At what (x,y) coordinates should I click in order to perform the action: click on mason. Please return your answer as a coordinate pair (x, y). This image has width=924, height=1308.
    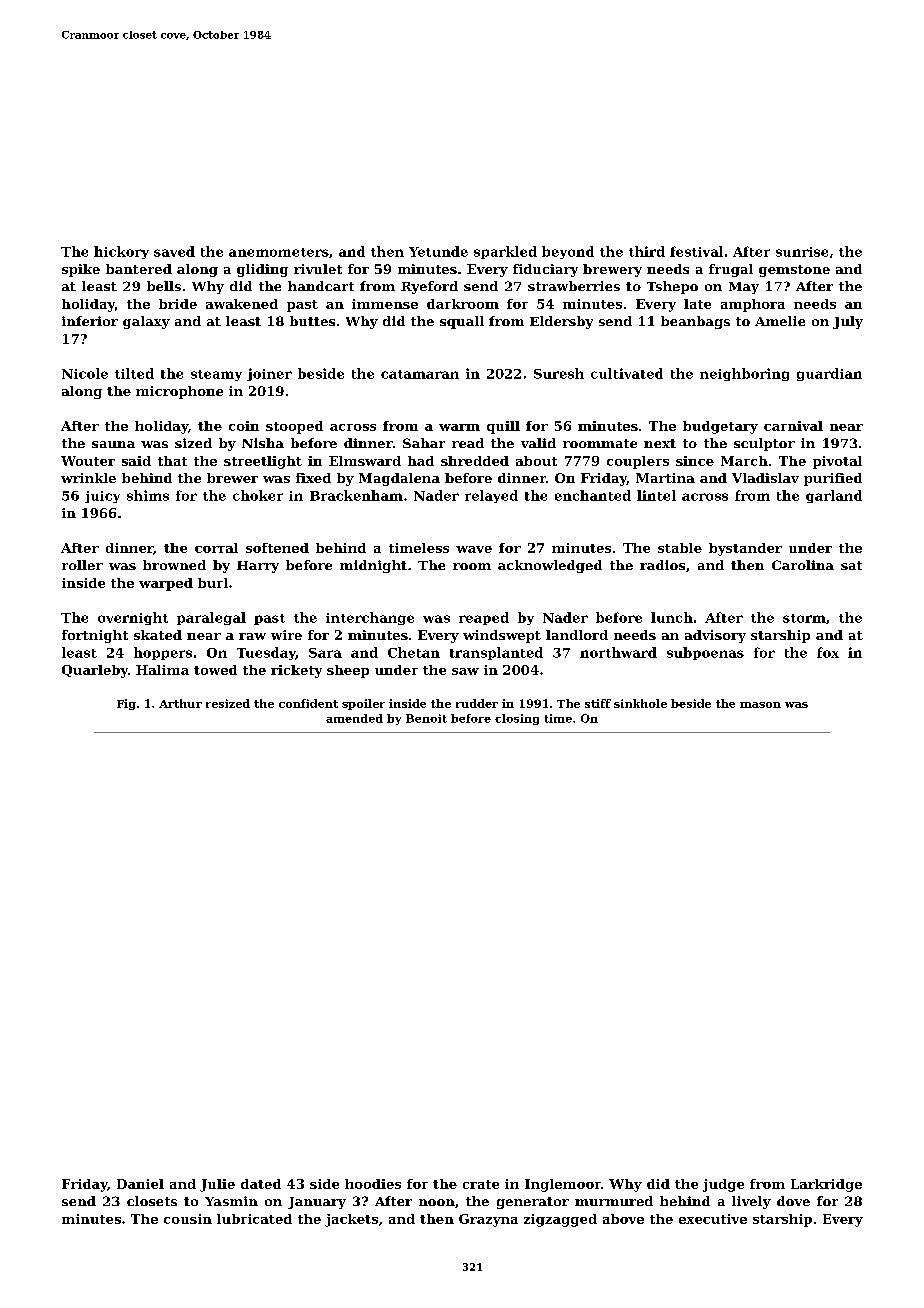
    Looking at the image, I should click on (760, 705).
